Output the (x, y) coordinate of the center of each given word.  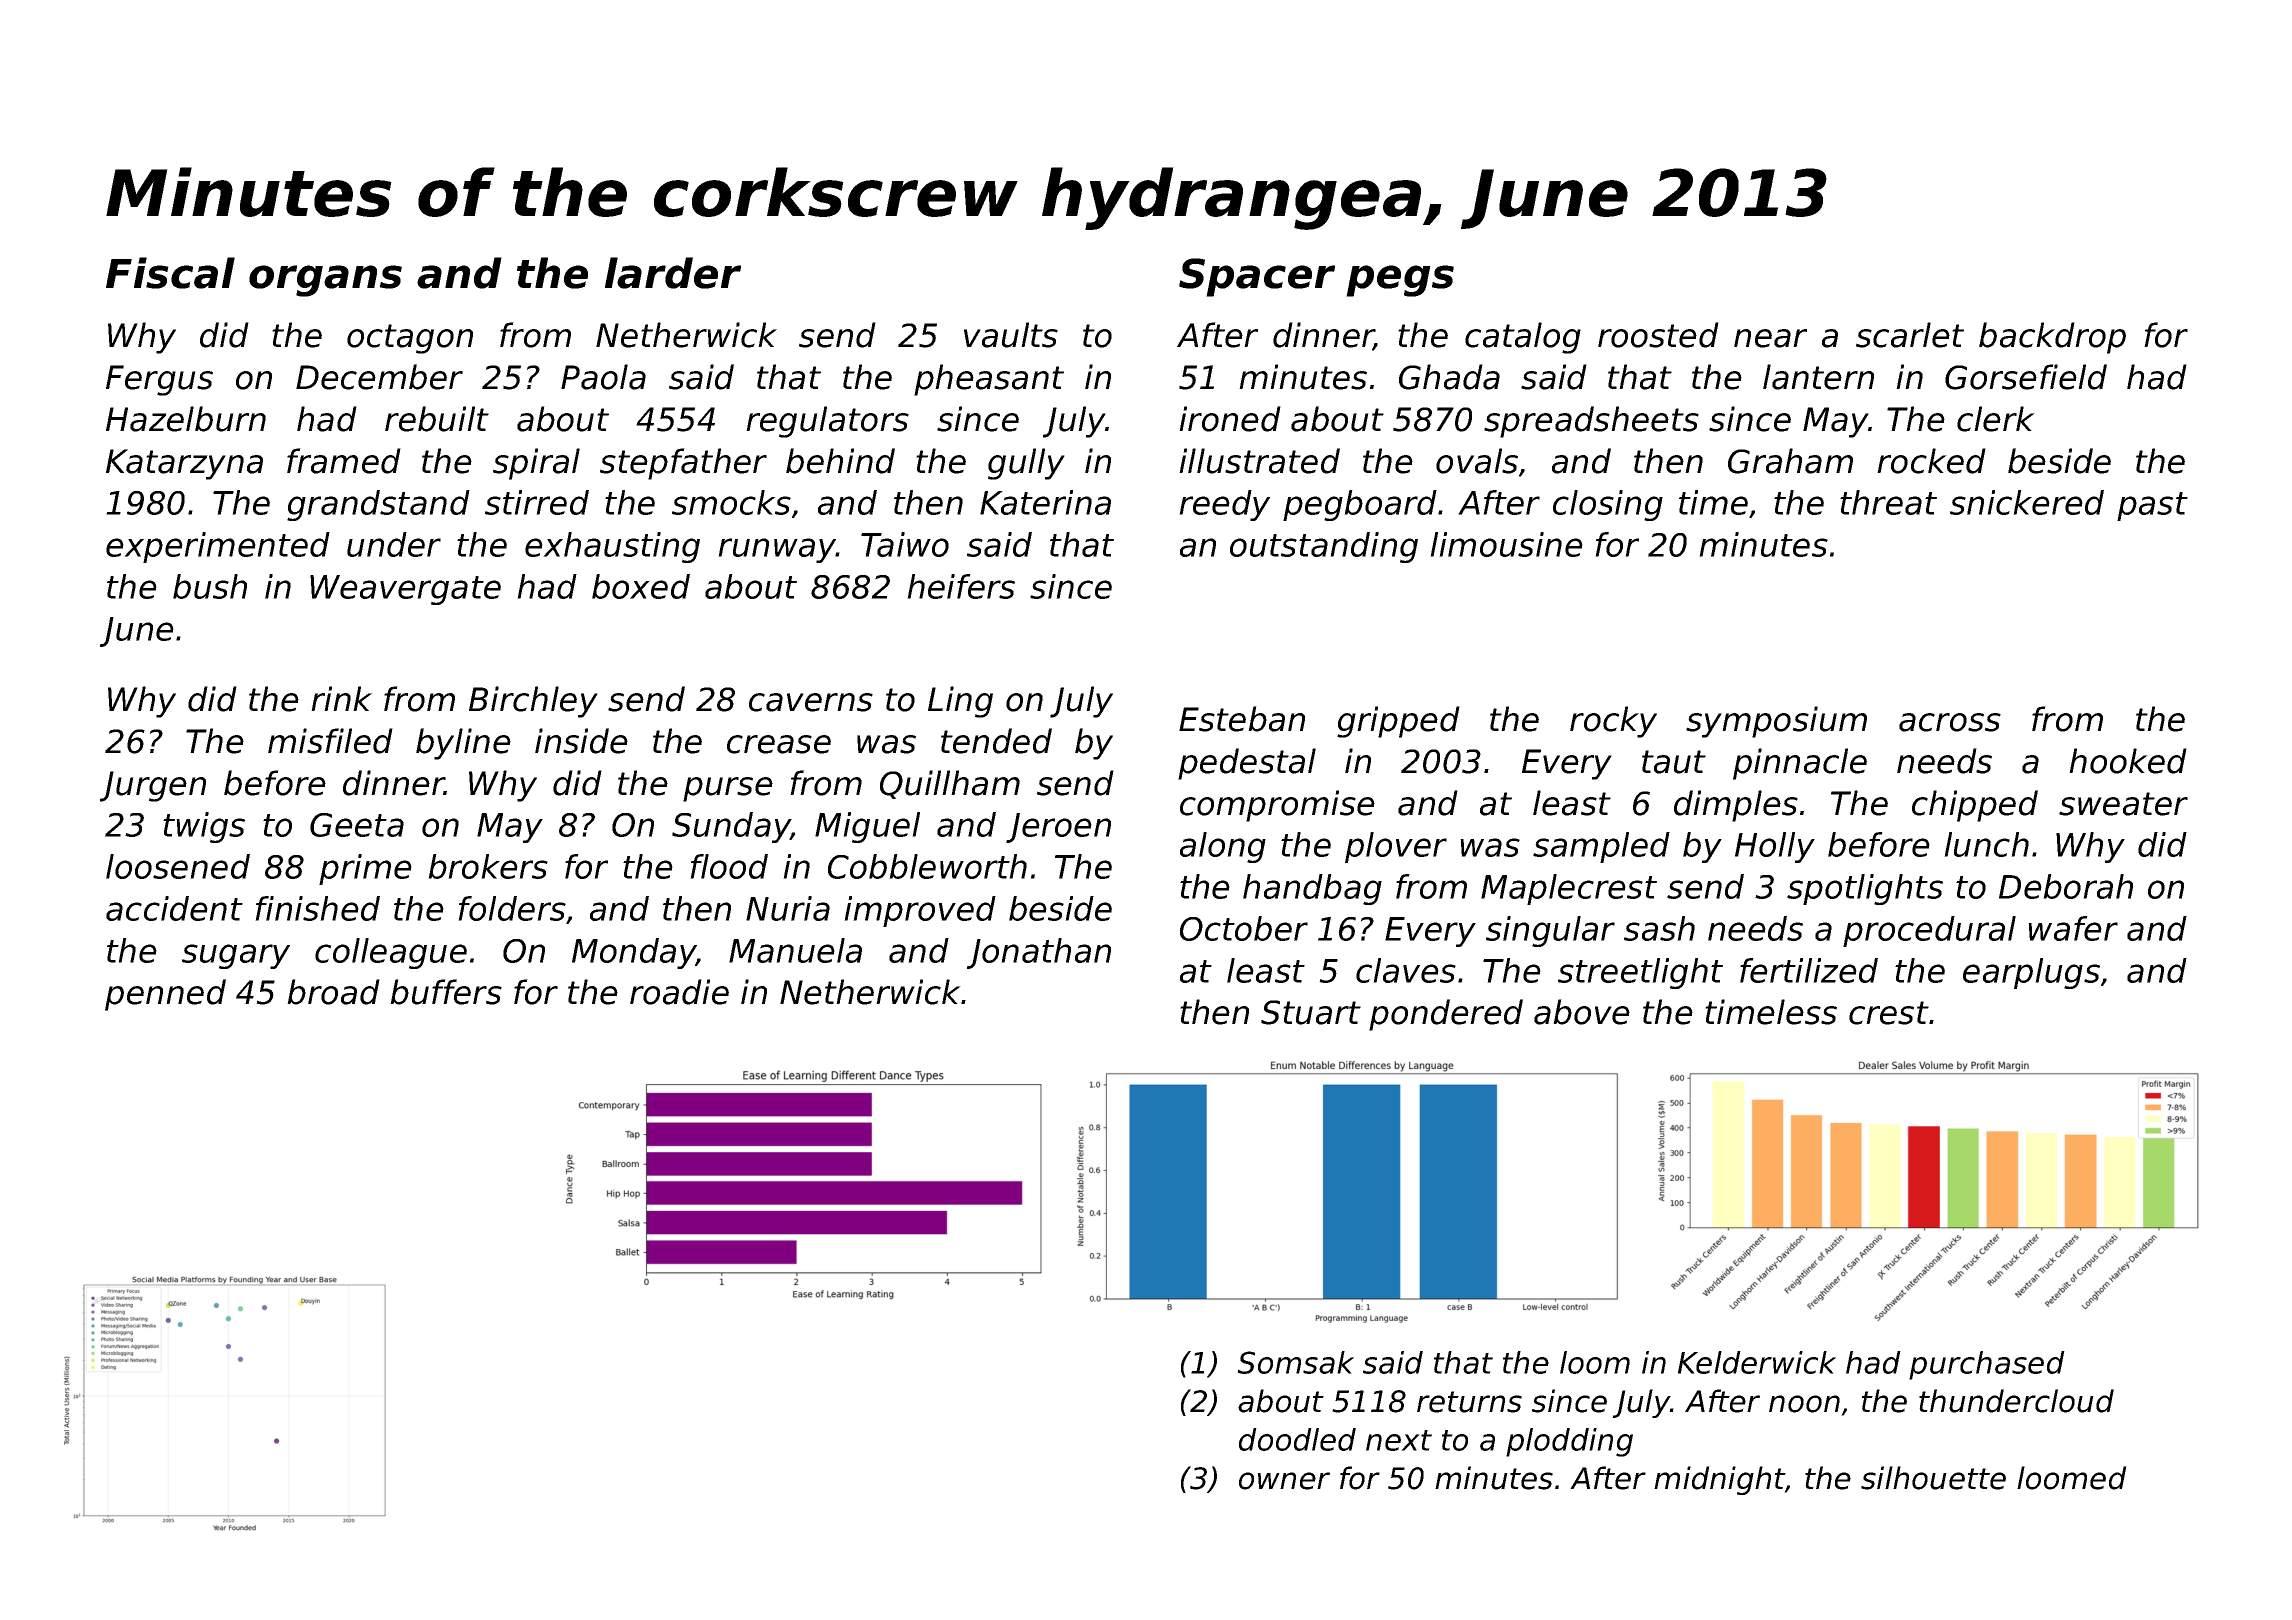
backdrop (2052, 338)
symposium (1776, 722)
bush (210, 586)
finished (317, 908)
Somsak (1295, 1362)
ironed (1230, 419)
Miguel (867, 827)
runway (777, 550)
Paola (603, 377)
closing (1608, 505)
